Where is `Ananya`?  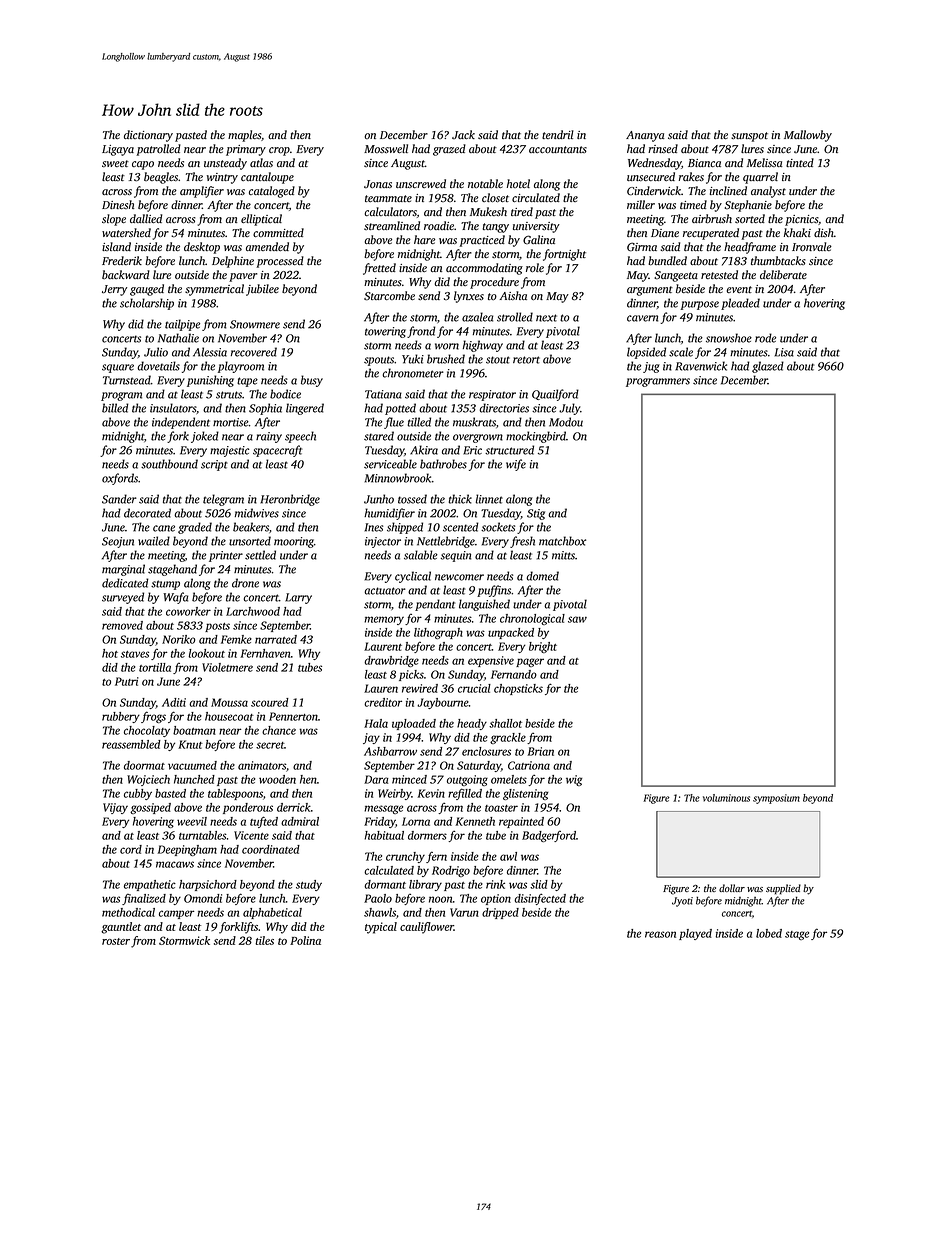 Ananya is located at coordinates (645, 136).
